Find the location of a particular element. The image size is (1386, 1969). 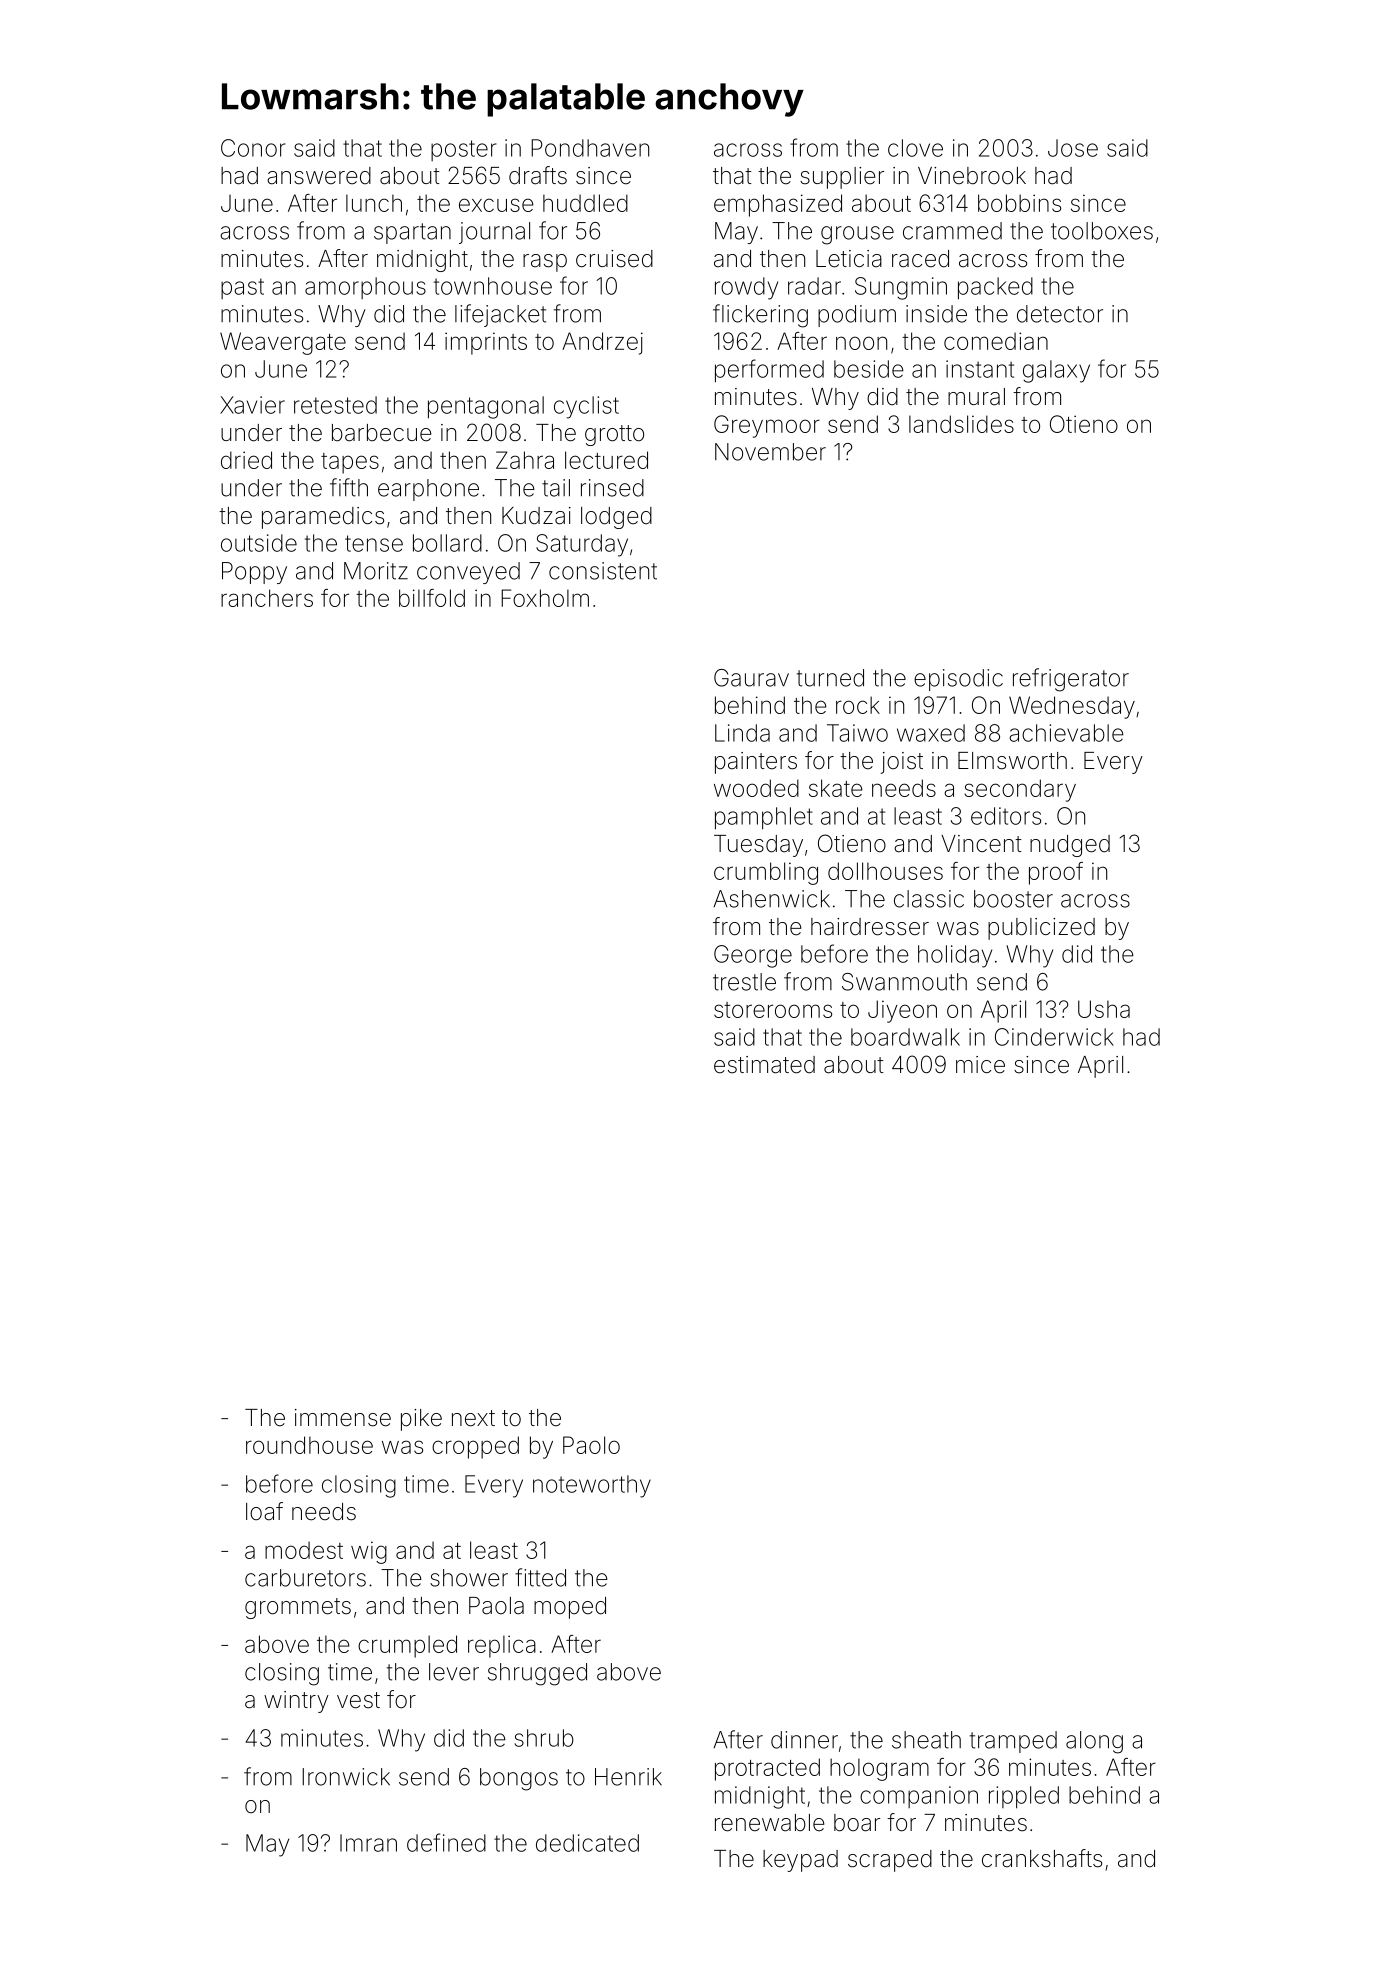

ranchers is located at coordinates (267, 598).
